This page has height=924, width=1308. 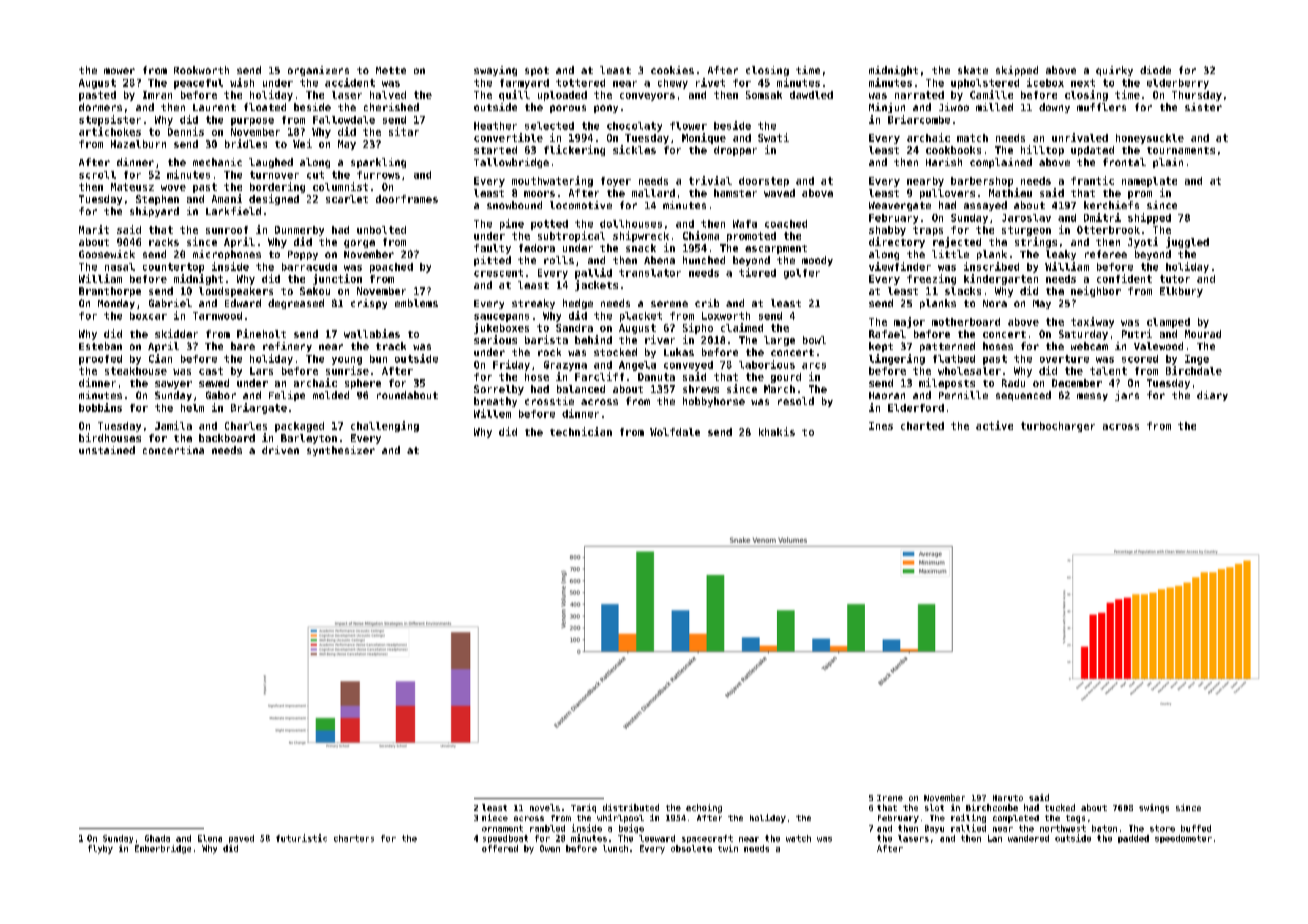 I want to click on Ghada, so click(x=157, y=838).
